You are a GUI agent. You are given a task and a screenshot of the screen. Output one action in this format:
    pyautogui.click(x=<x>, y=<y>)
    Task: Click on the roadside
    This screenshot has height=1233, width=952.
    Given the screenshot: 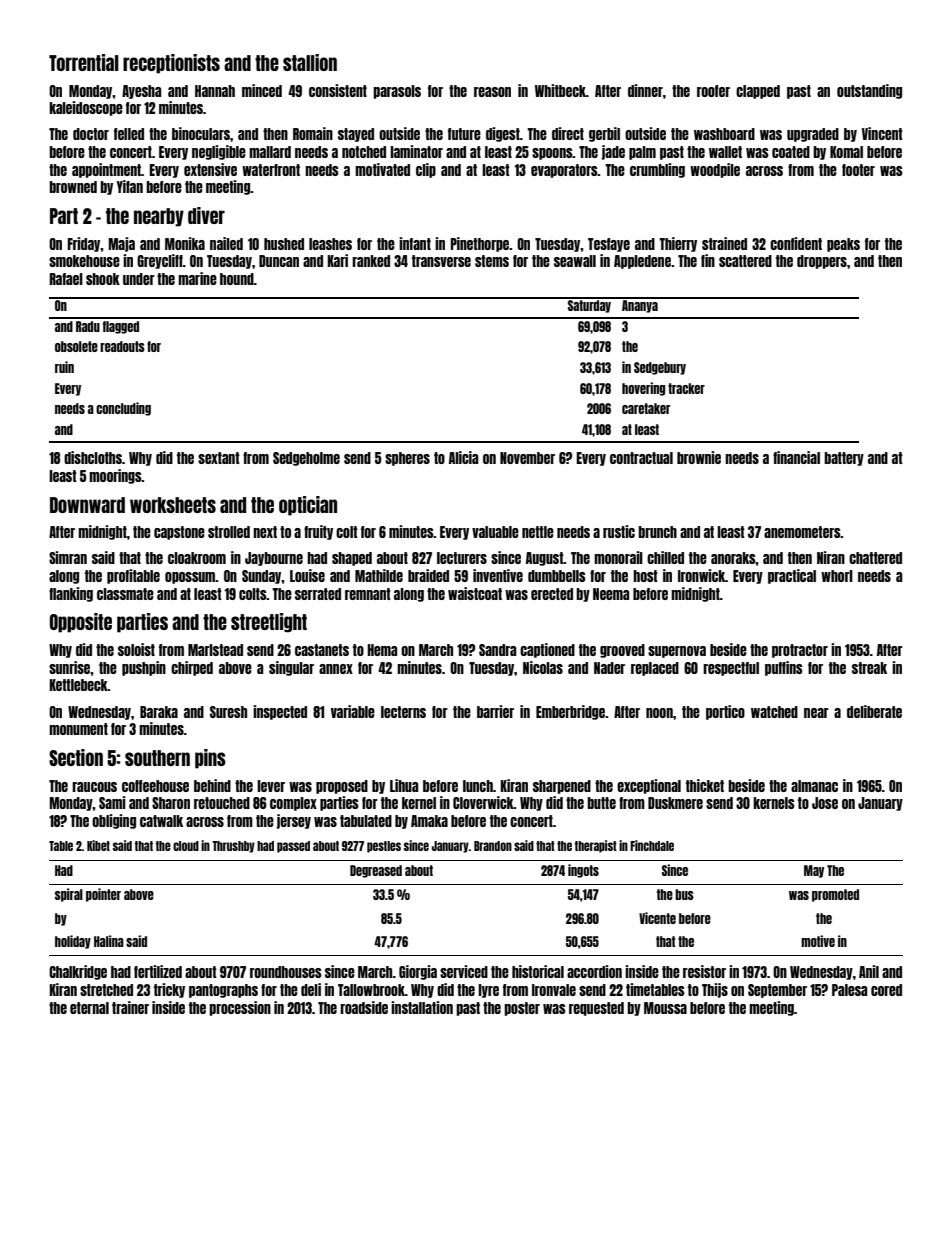 What is the action you would take?
    pyautogui.click(x=364, y=1007)
